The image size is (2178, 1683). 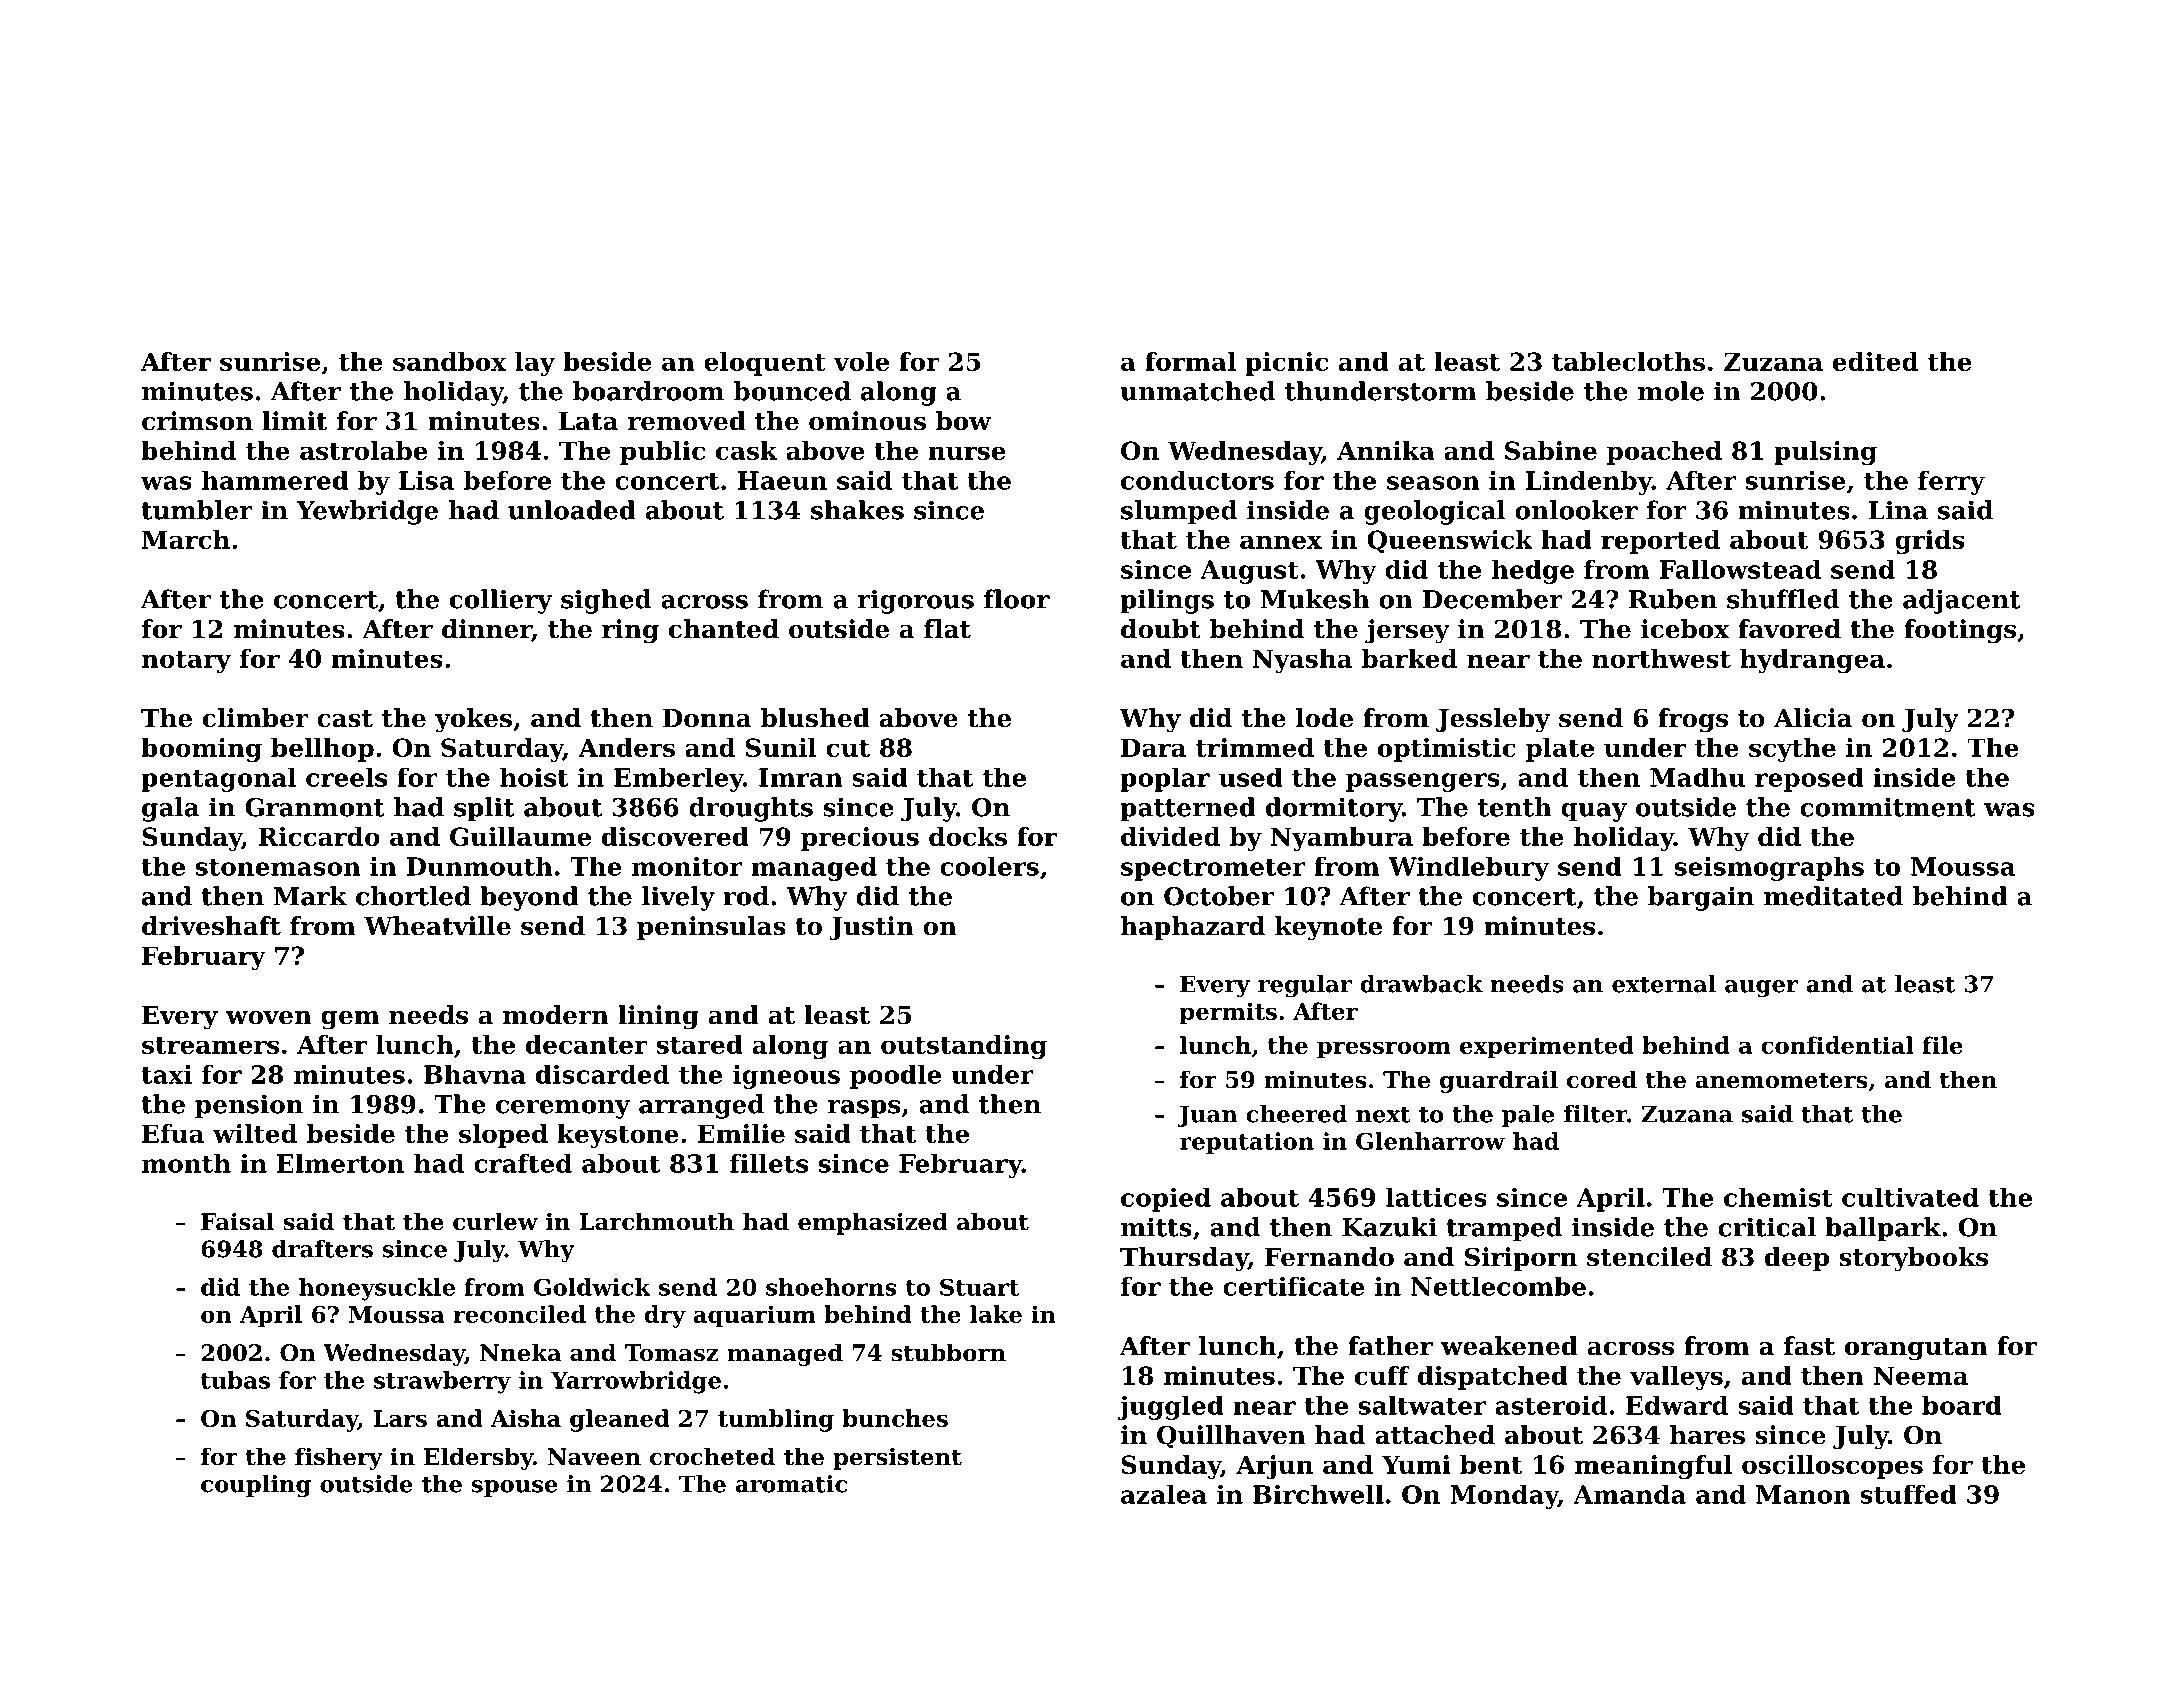 What do you see at coordinates (947, 629) in the screenshot?
I see `flat` at bounding box center [947, 629].
